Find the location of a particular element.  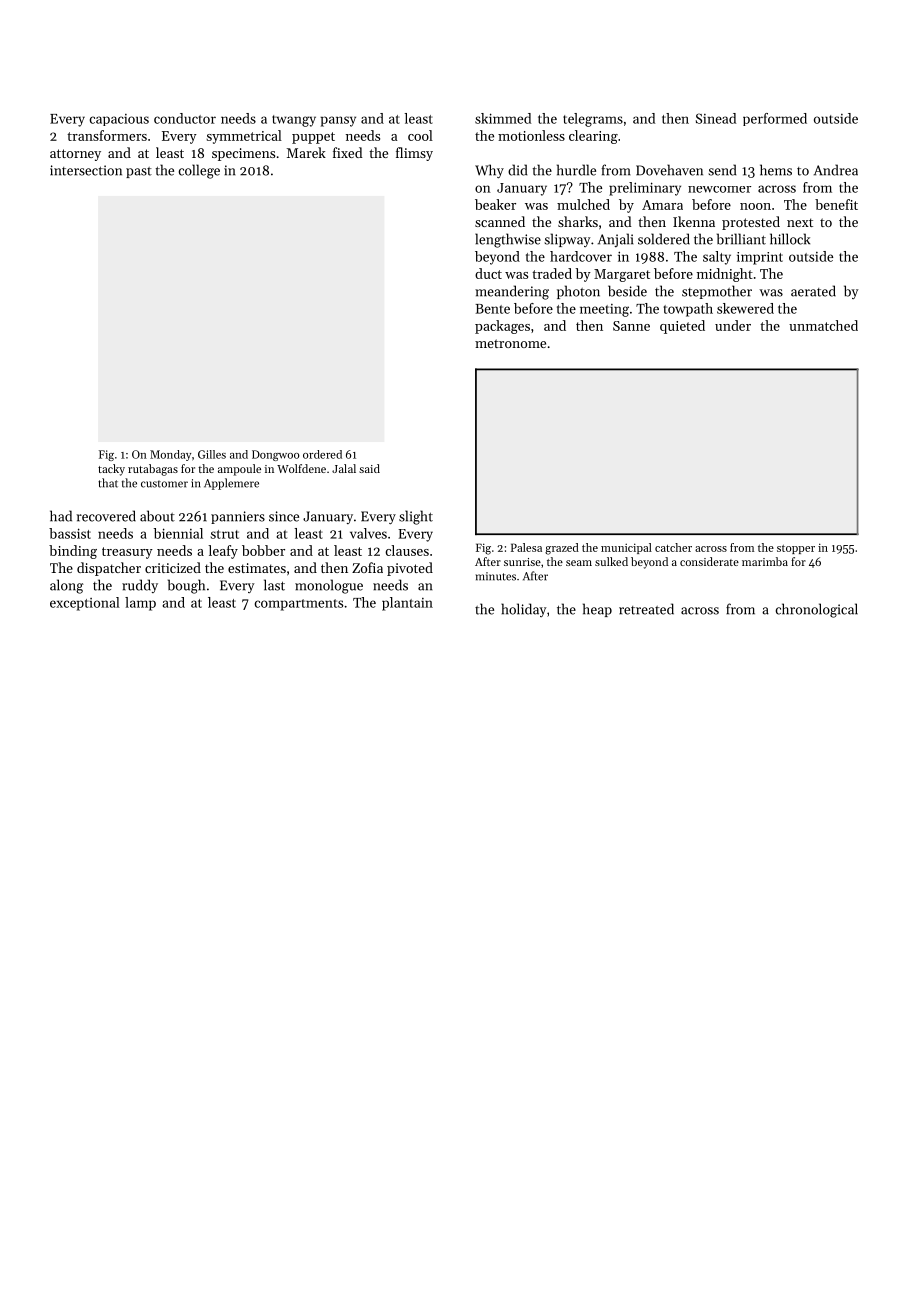

telegrams is located at coordinates (593, 120).
